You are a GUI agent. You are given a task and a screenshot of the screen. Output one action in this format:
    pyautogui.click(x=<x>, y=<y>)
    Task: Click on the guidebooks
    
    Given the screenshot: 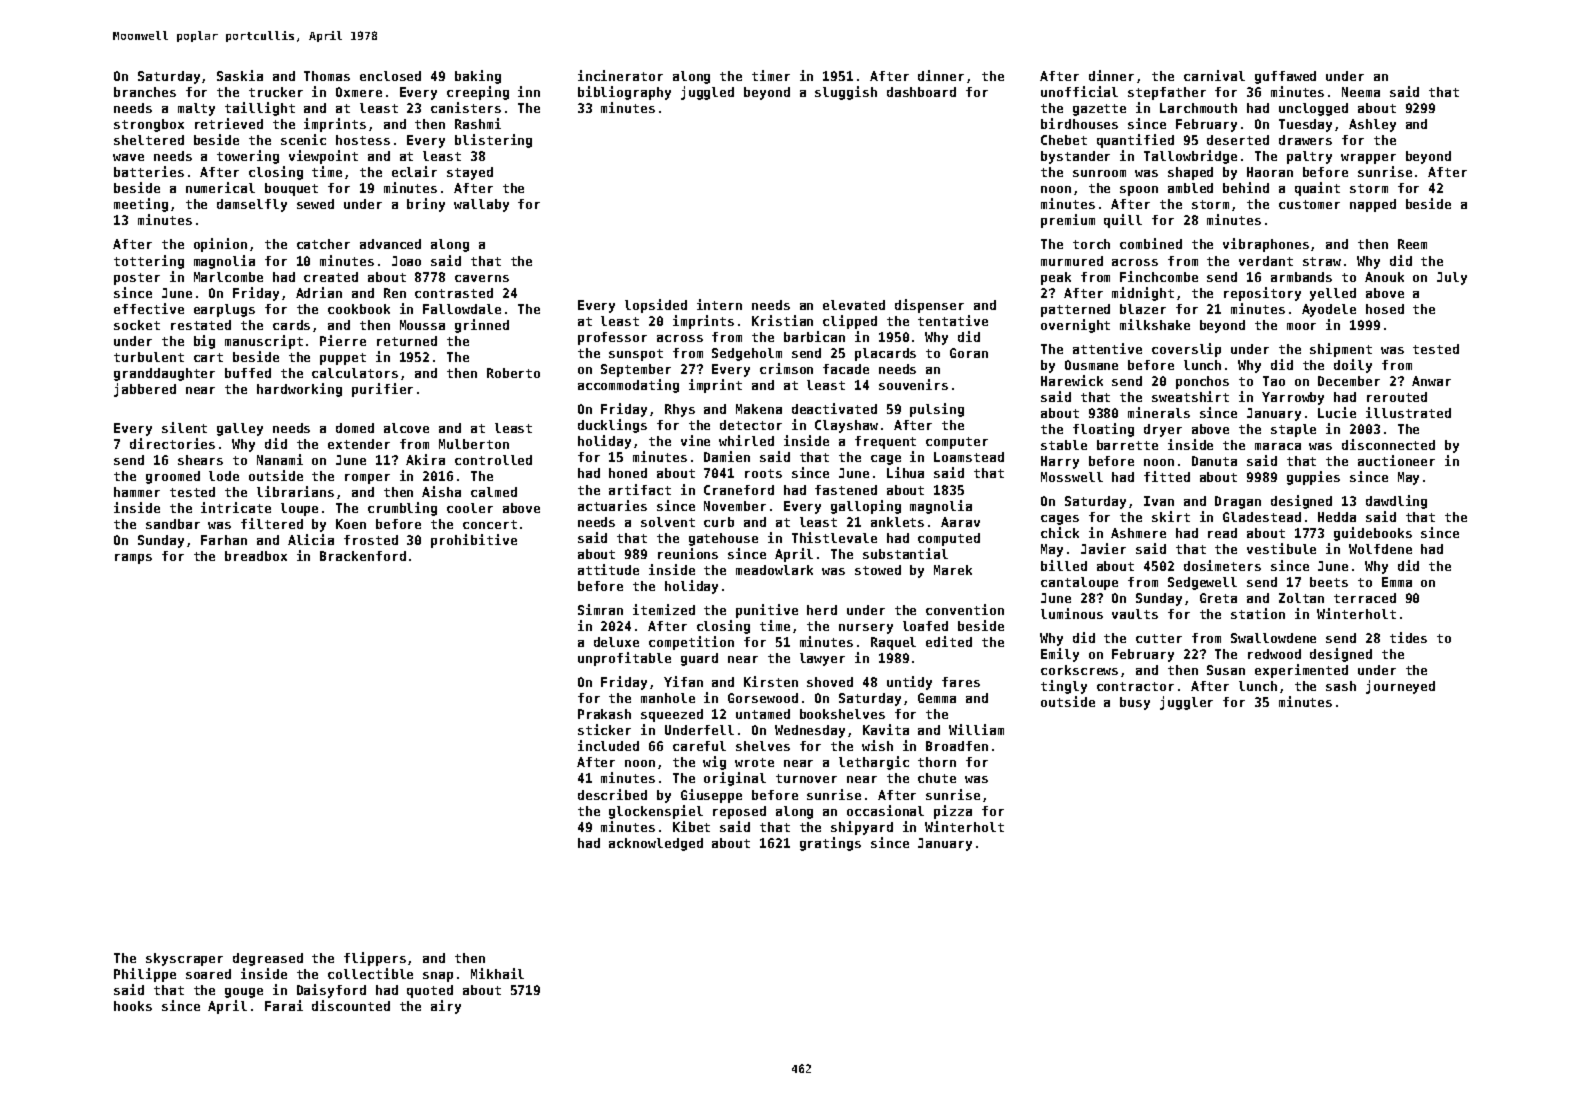 What is the action you would take?
    pyautogui.click(x=1373, y=534)
